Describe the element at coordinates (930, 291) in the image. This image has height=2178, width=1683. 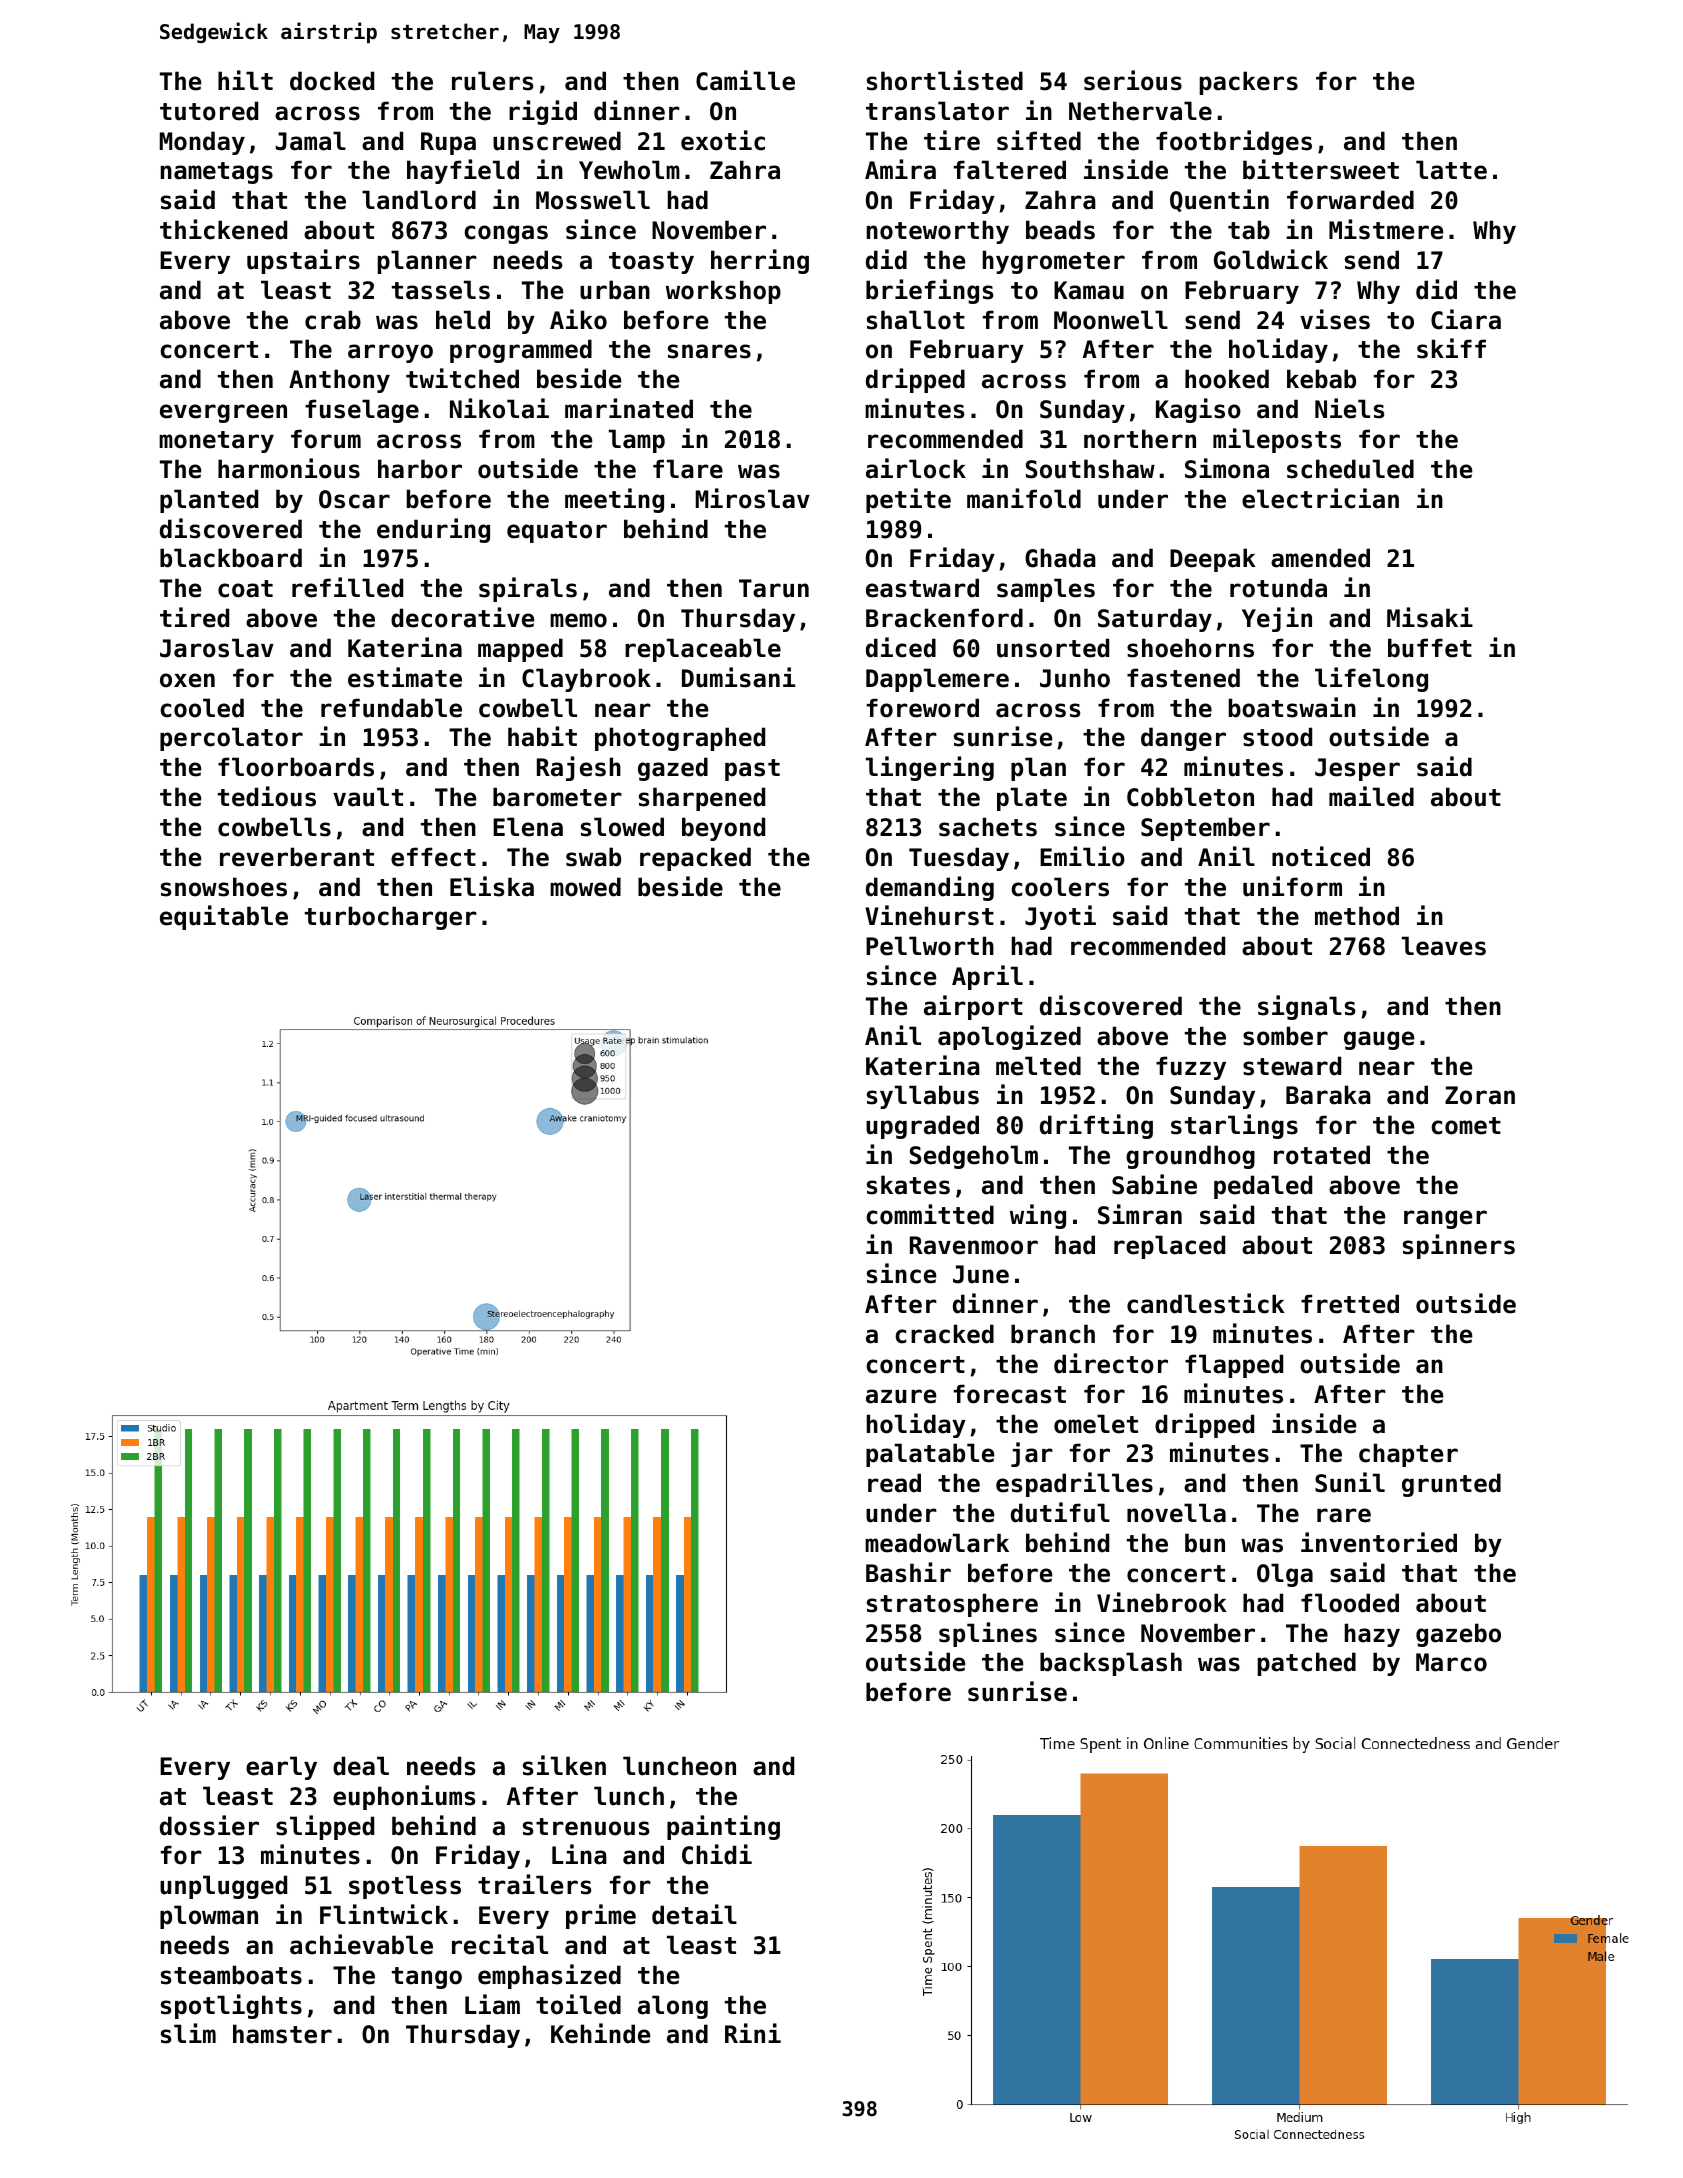
I see `briefings` at that location.
